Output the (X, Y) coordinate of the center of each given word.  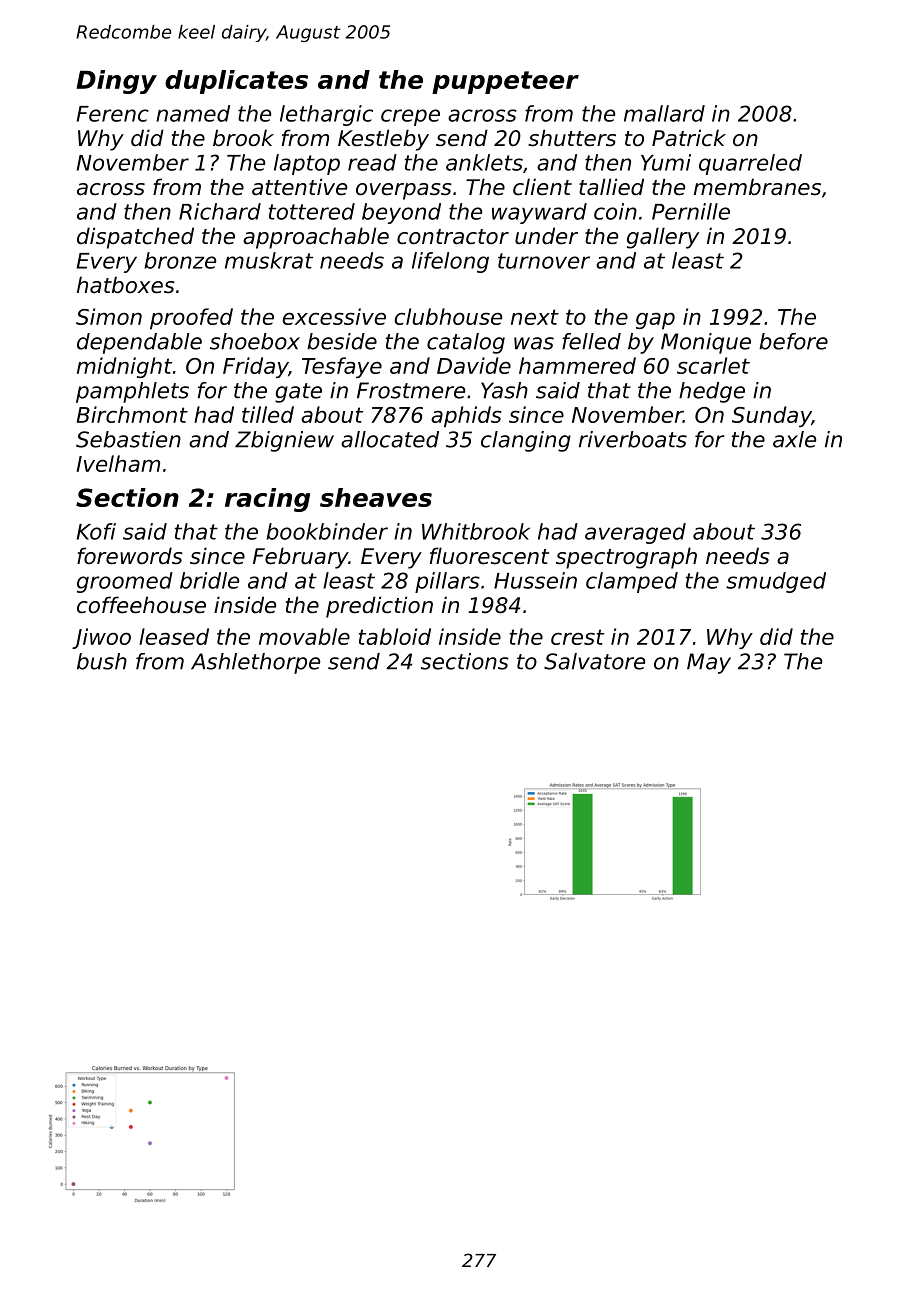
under (546, 236)
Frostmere (411, 390)
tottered (312, 211)
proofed (191, 318)
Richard (220, 211)
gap (655, 321)
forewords (130, 556)
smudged (776, 582)
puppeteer (505, 82)
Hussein (535, 580)
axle (794, 439)
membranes (757, 187)
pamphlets (132, 392)
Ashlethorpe (255, 663)
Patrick (689, 138)
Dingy (116, 82)
